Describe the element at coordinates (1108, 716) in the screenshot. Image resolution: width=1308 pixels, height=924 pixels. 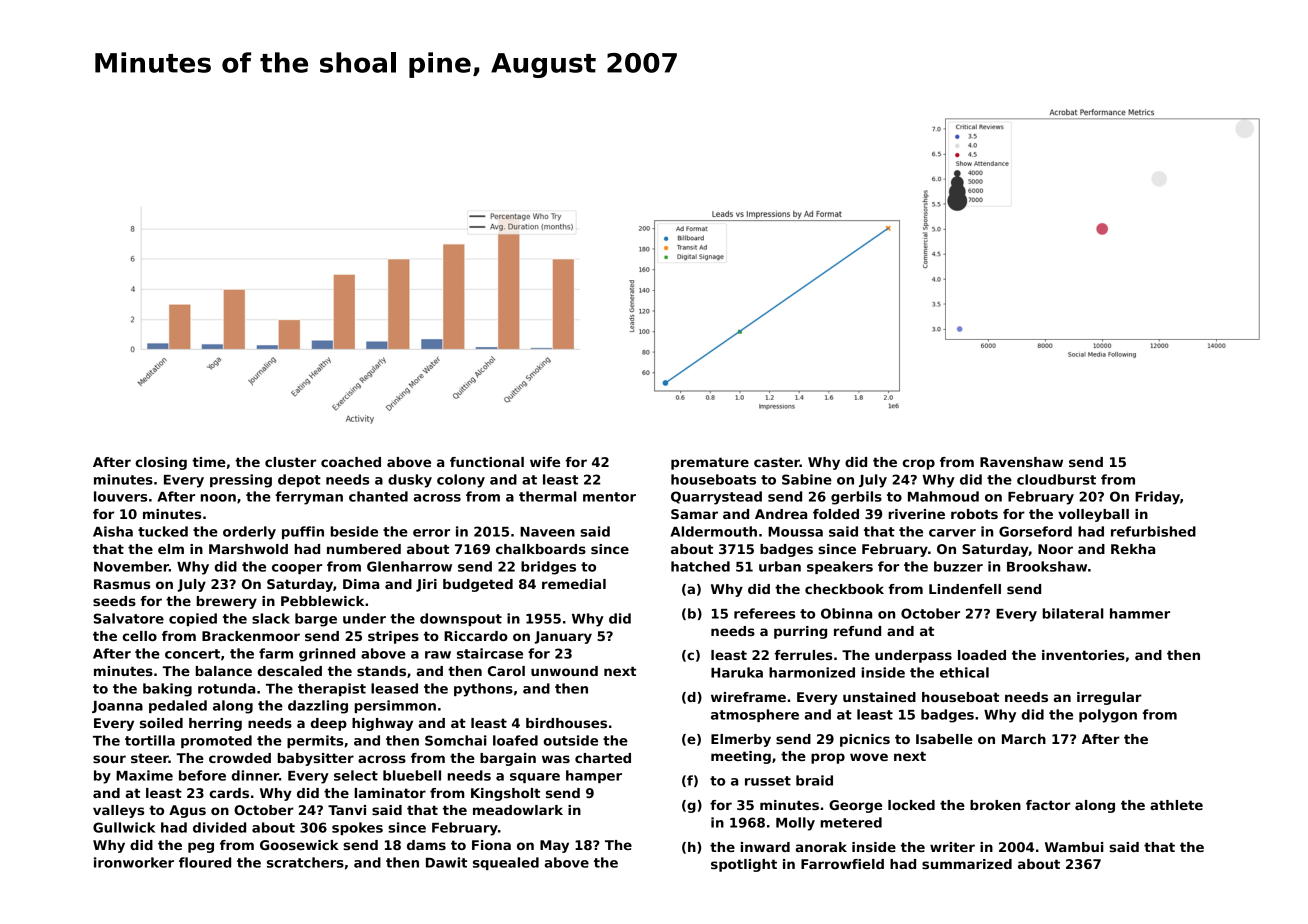
I see `polygon` at that location.
